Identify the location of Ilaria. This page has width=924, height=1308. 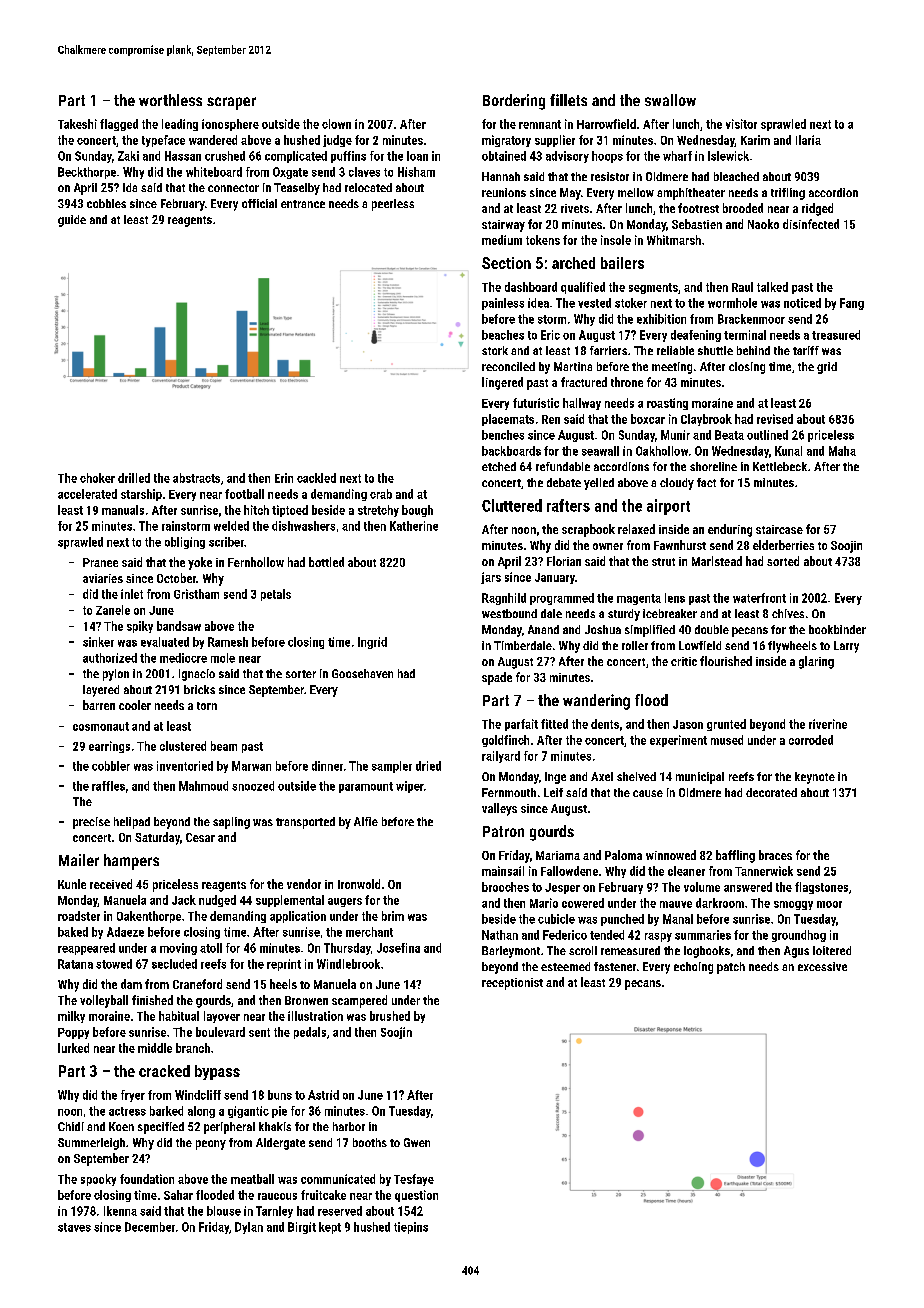
(808, 140).
